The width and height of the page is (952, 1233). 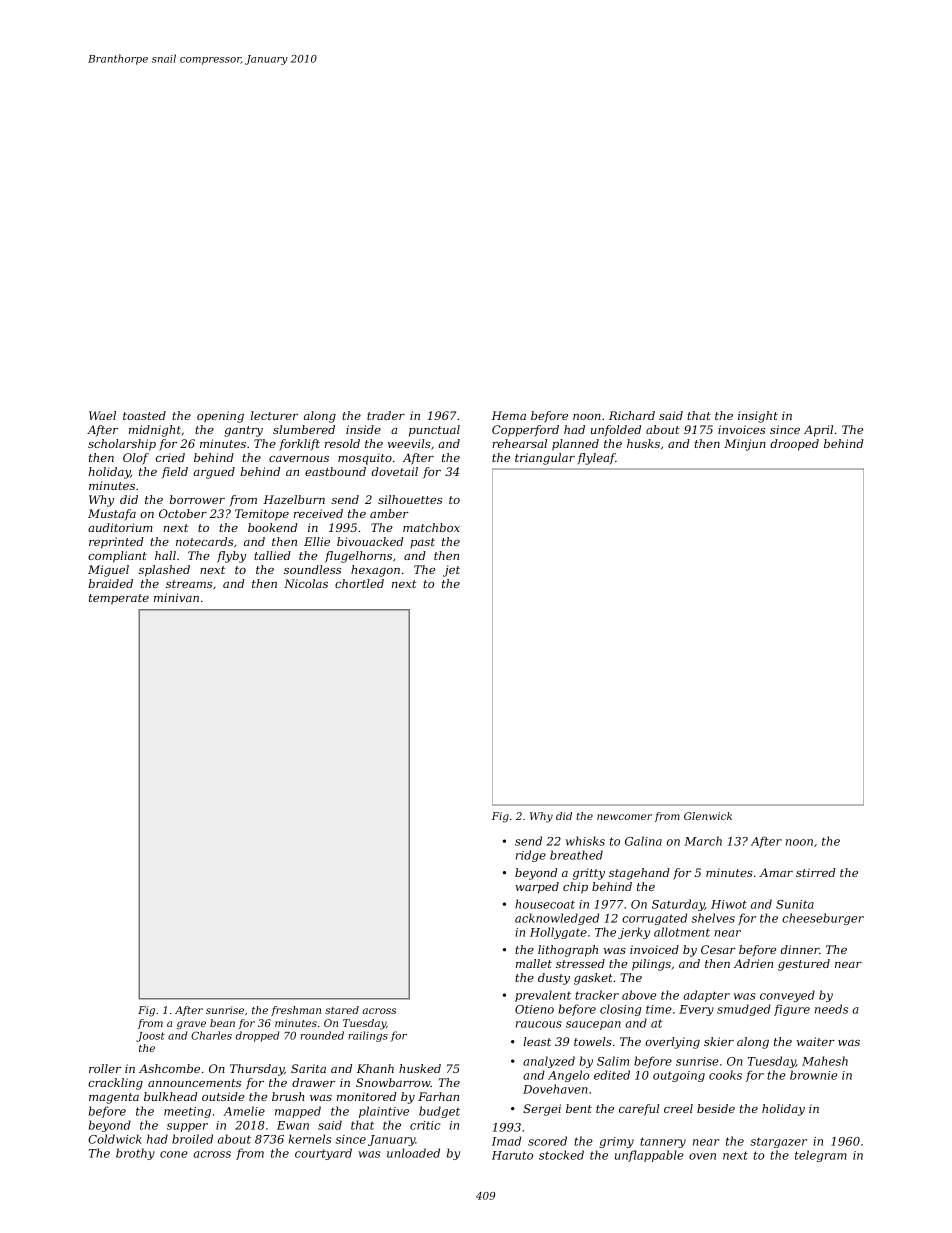 I want to click on Glenwick, so click(x=708, y=816).
